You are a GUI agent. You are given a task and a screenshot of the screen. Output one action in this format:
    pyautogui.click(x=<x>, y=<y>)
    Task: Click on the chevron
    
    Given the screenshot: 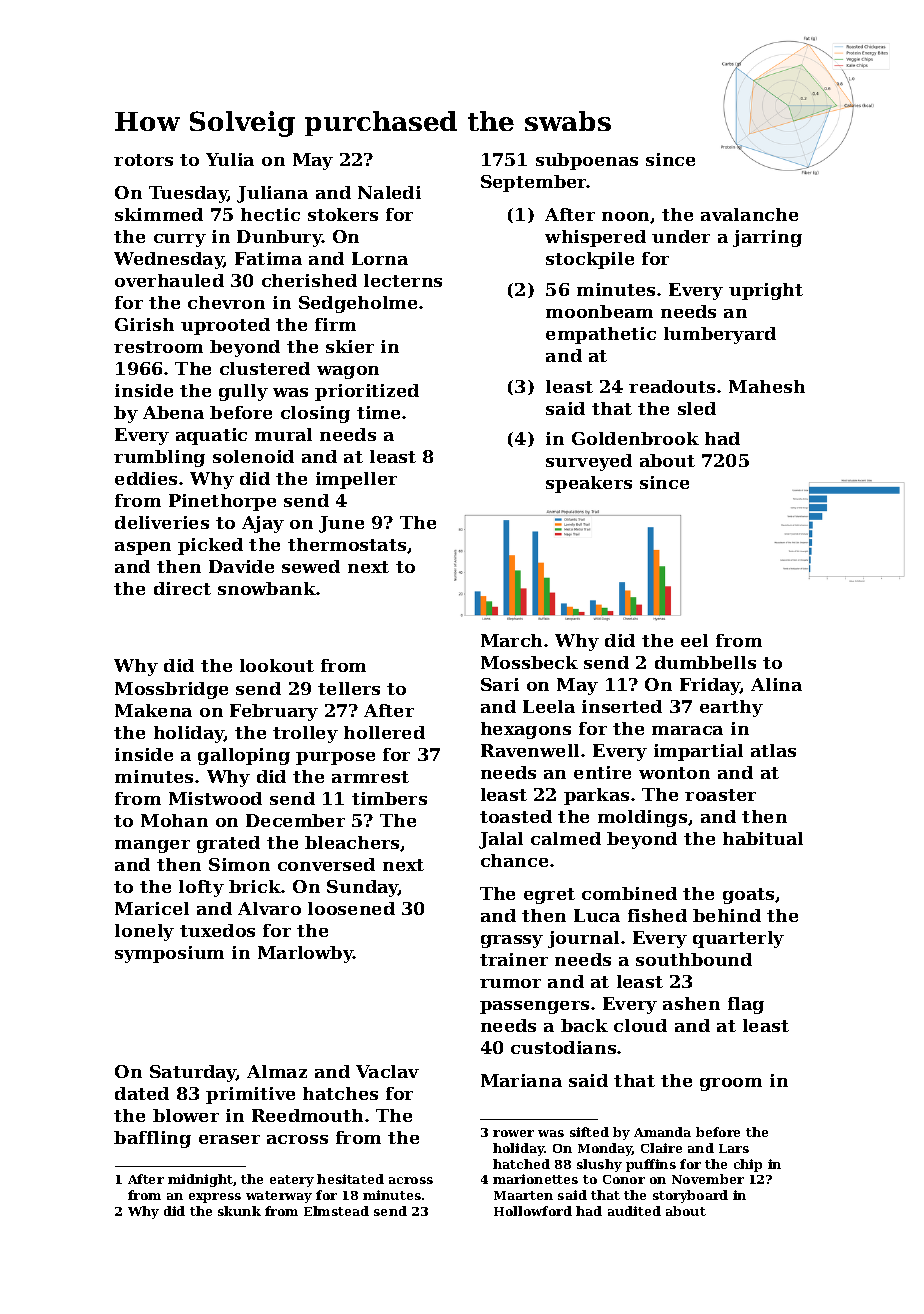 What is the action you would take?
    pyautogui.click(x=226, y=302)
